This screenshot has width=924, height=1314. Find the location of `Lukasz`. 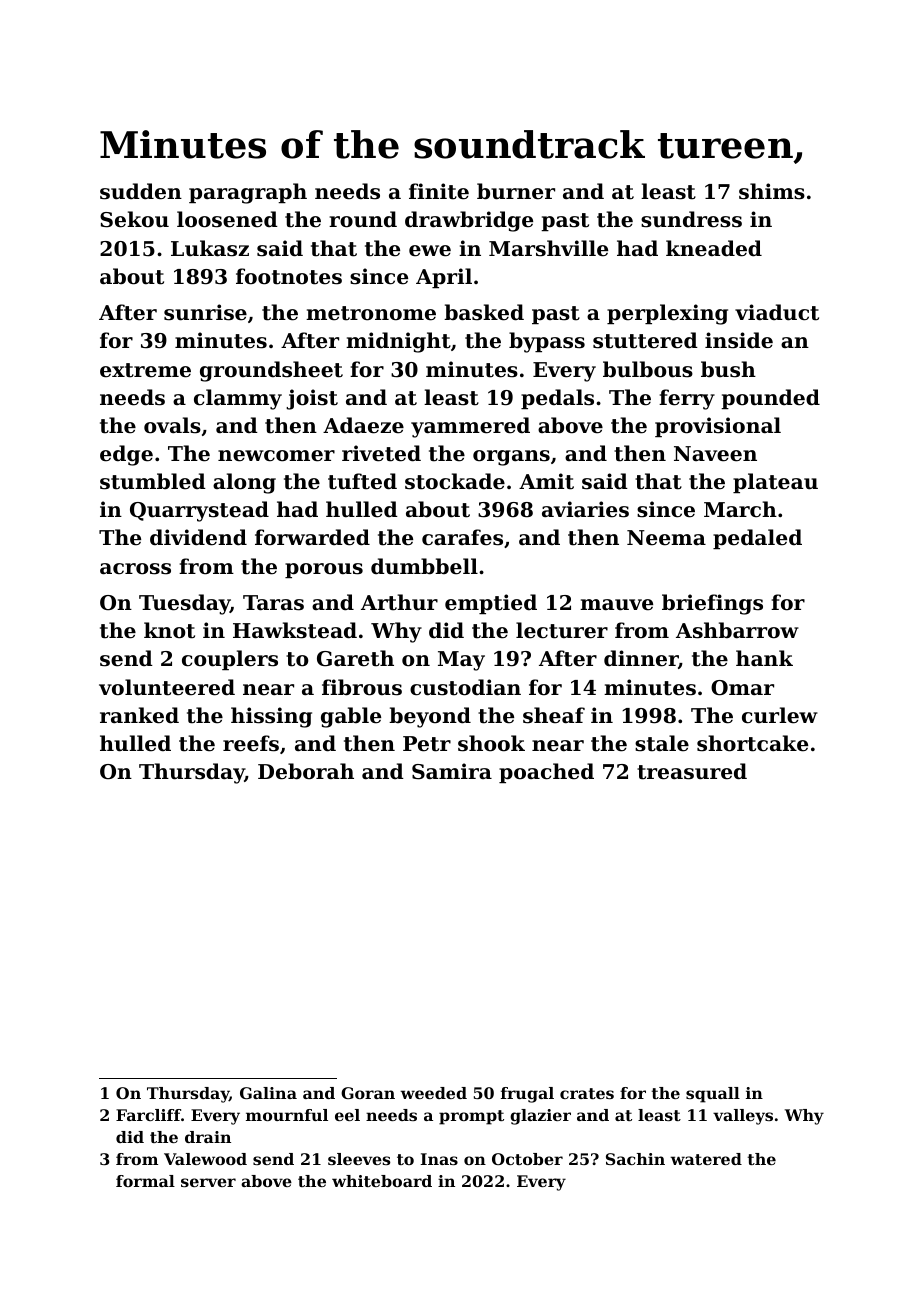

Lukasz is located at coordinates (210, 248).
